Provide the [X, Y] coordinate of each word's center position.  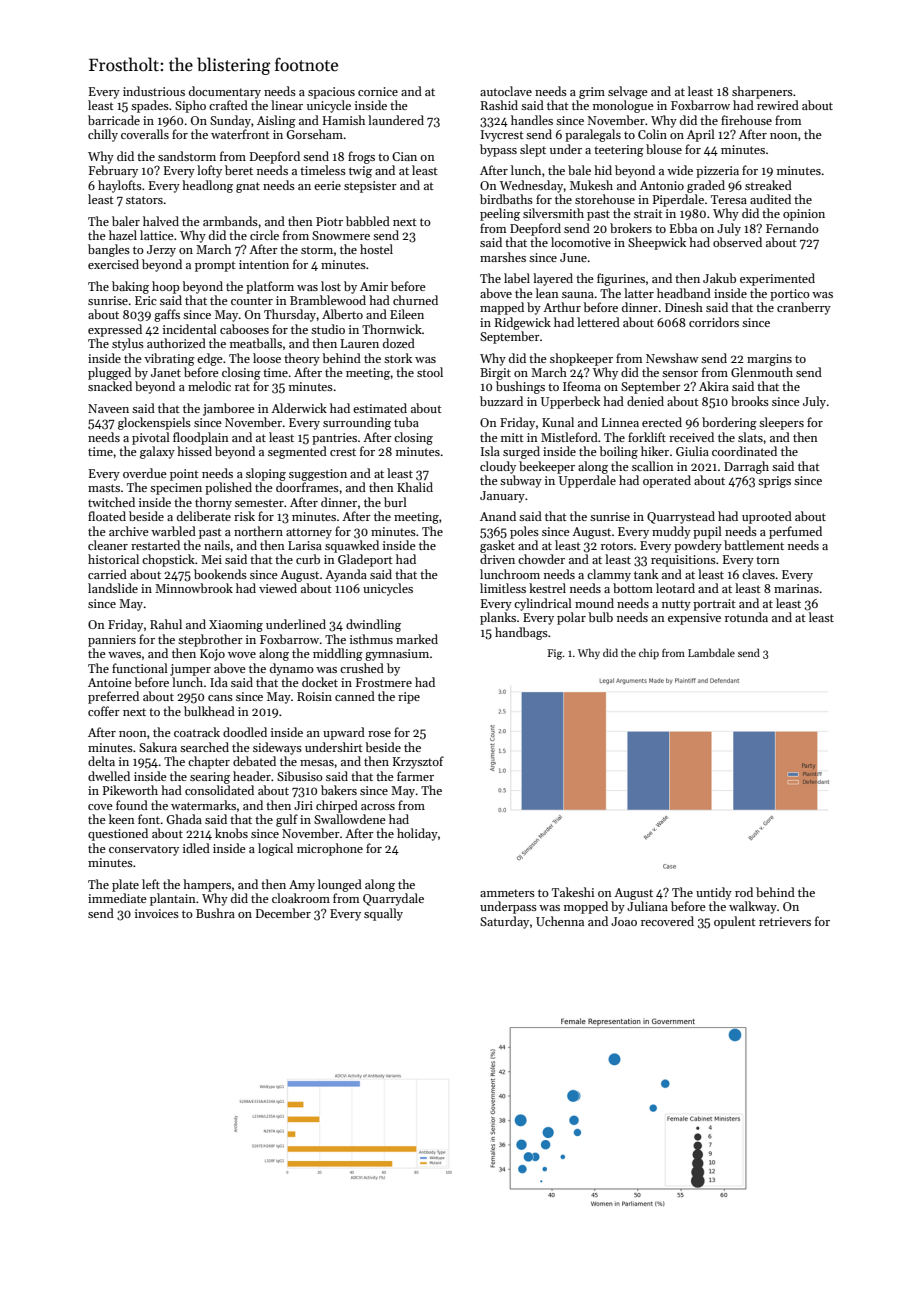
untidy [714, 893]
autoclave [506, 91]
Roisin [314, 696]
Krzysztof [418, 762]
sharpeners [762, 92]
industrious [154, 91]
